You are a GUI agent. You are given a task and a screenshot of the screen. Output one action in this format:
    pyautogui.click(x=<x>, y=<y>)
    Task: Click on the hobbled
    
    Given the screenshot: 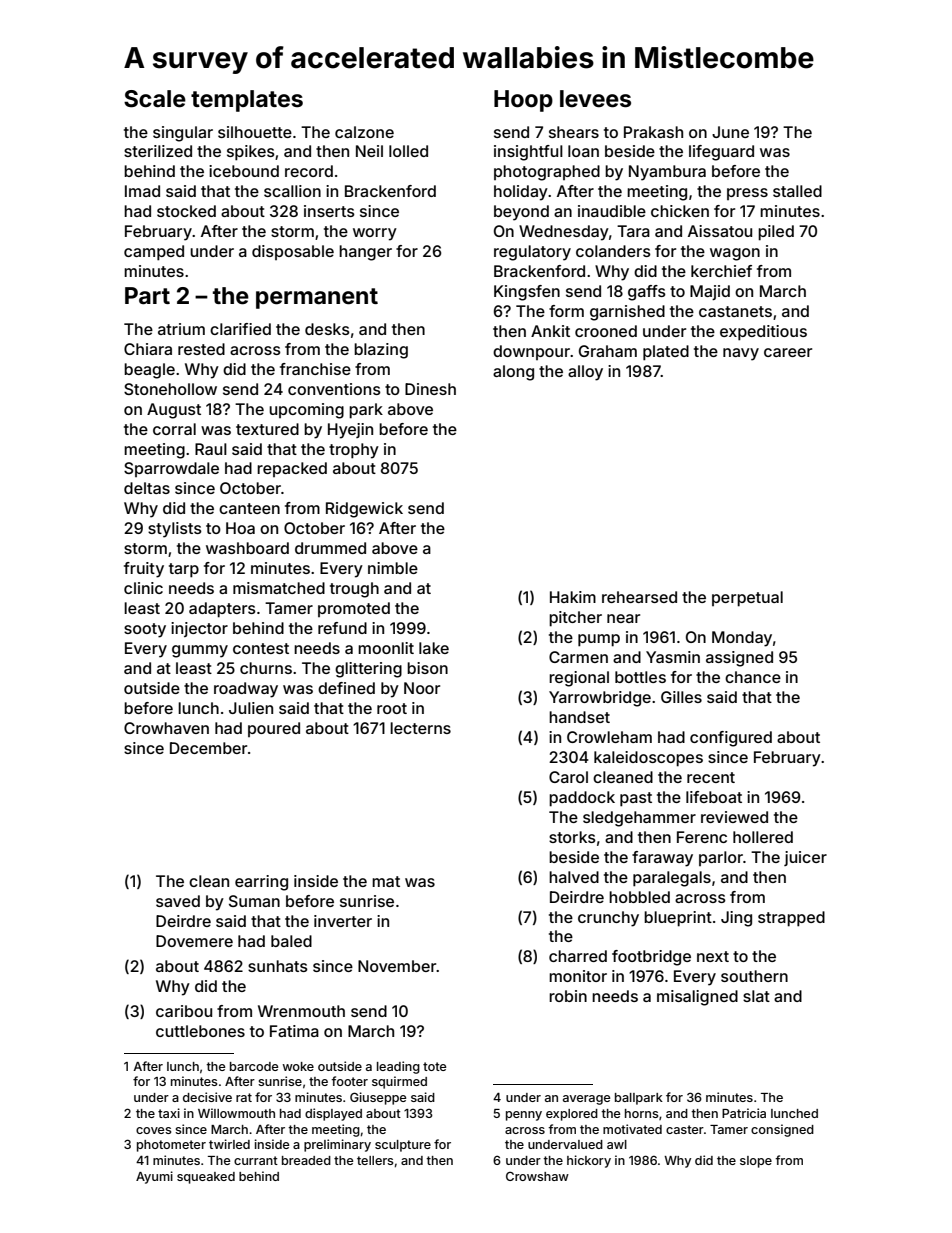 What is the action you would take?
    pyautogui.click(x=639, y=897)
